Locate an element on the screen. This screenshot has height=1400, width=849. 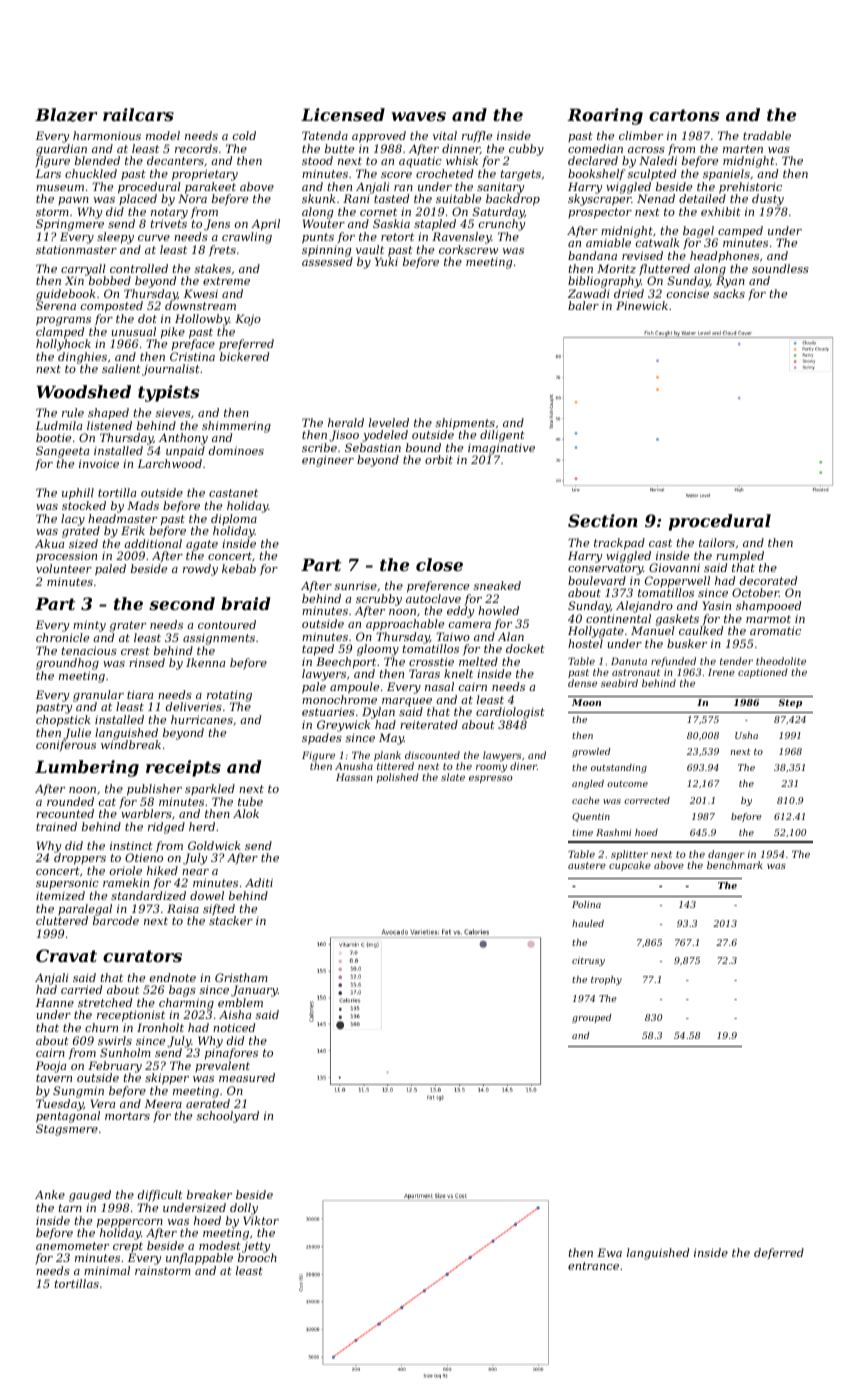
engineer is located at coordinates (328, 461).
